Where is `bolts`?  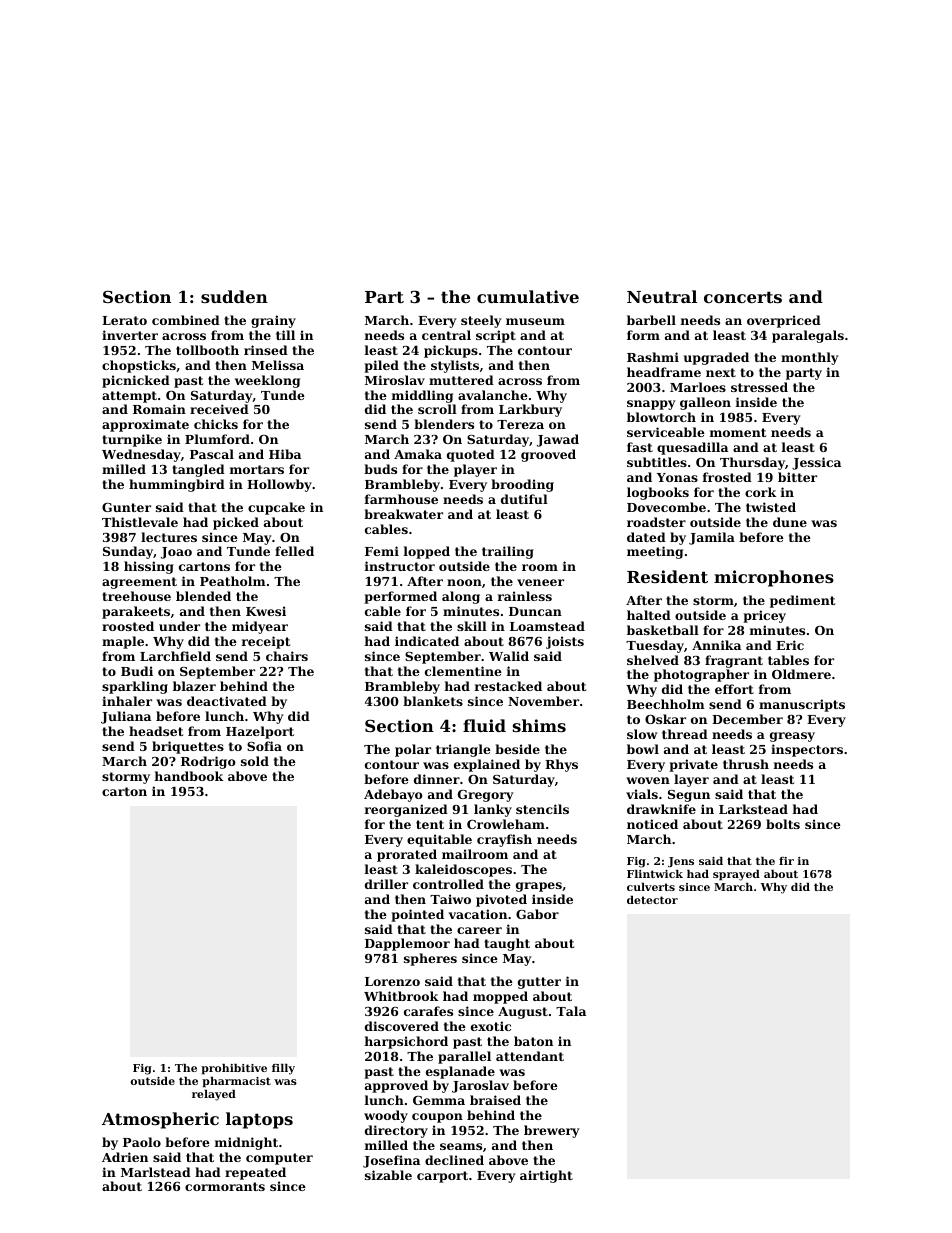
bolts is located at coordinates (783, 824).
